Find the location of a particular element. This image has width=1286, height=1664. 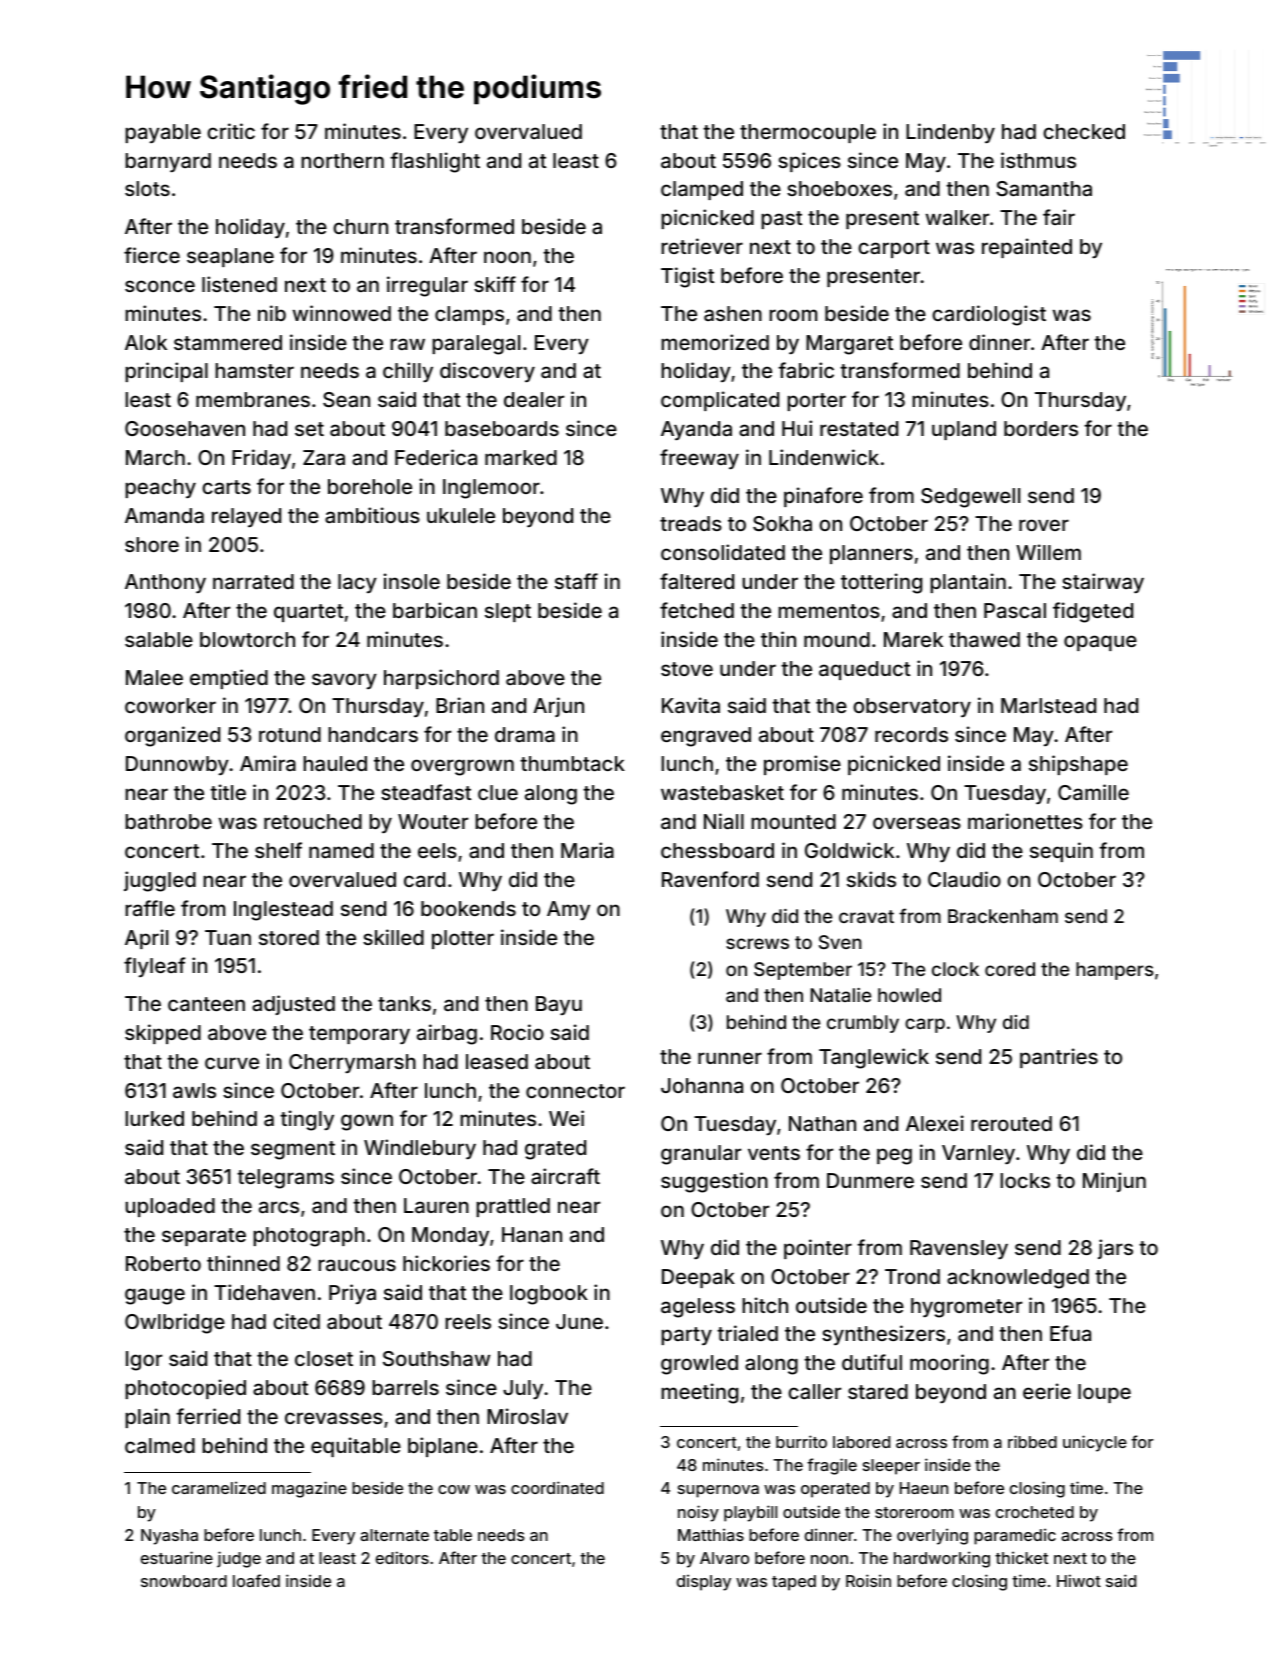

Tigist is located at coordinates (687, 277).
